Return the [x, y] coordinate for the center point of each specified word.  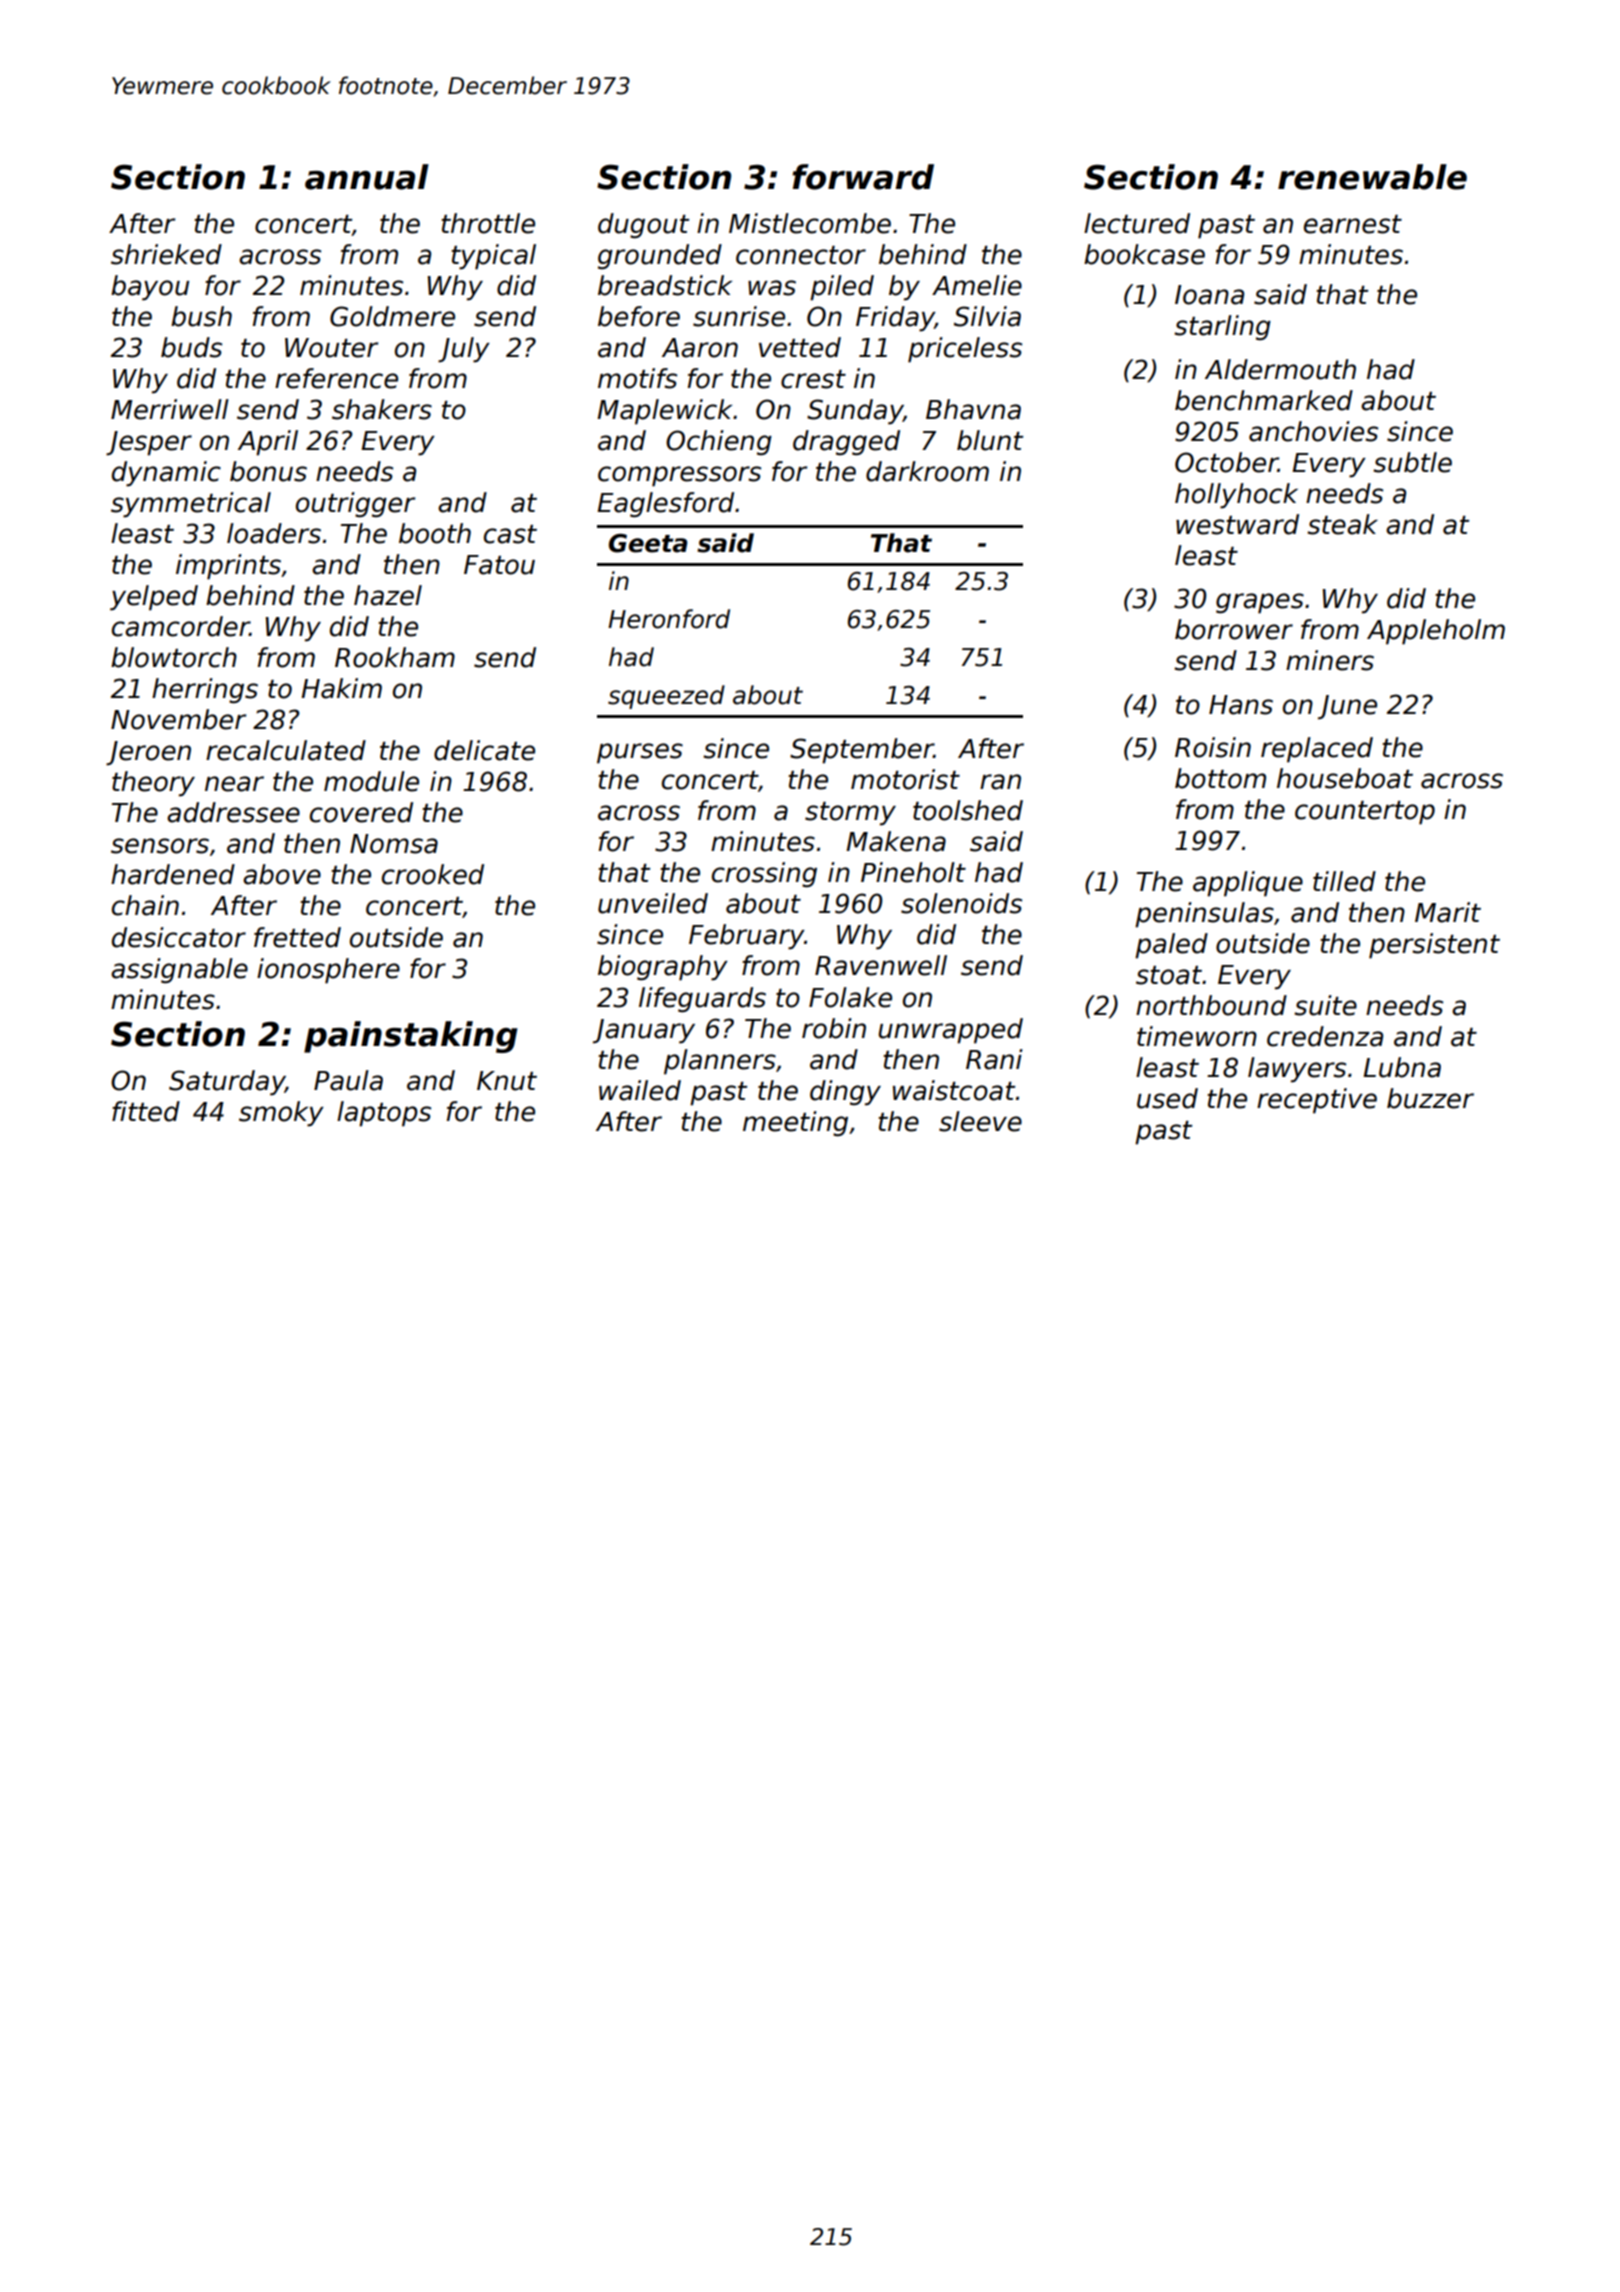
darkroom [927, 471]
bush [201, 316]
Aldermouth [1280, 369]
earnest [1353, 224]
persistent [1434, 946]
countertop [1365, 813]
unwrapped [950, 1031]
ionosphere [328, 971]
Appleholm [1436, 632]
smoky [281, 1114]
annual [367, 177]
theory [153, 784]
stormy [850, 814]
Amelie [977, 285]
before [639, 316]
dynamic [166, 474]
